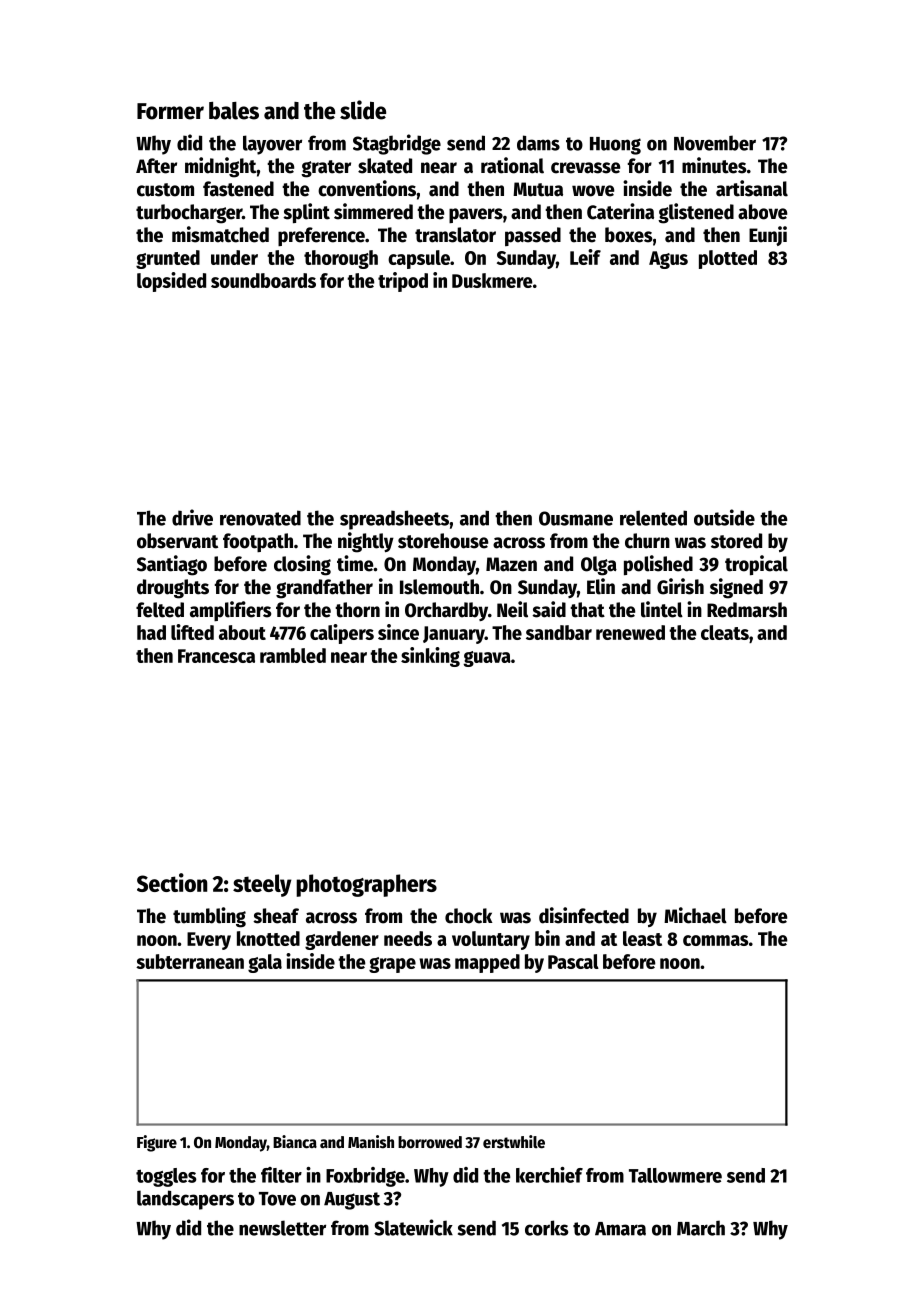  Describe the element at coordinates (234, 111) in the document. I see `bales` at that location.
